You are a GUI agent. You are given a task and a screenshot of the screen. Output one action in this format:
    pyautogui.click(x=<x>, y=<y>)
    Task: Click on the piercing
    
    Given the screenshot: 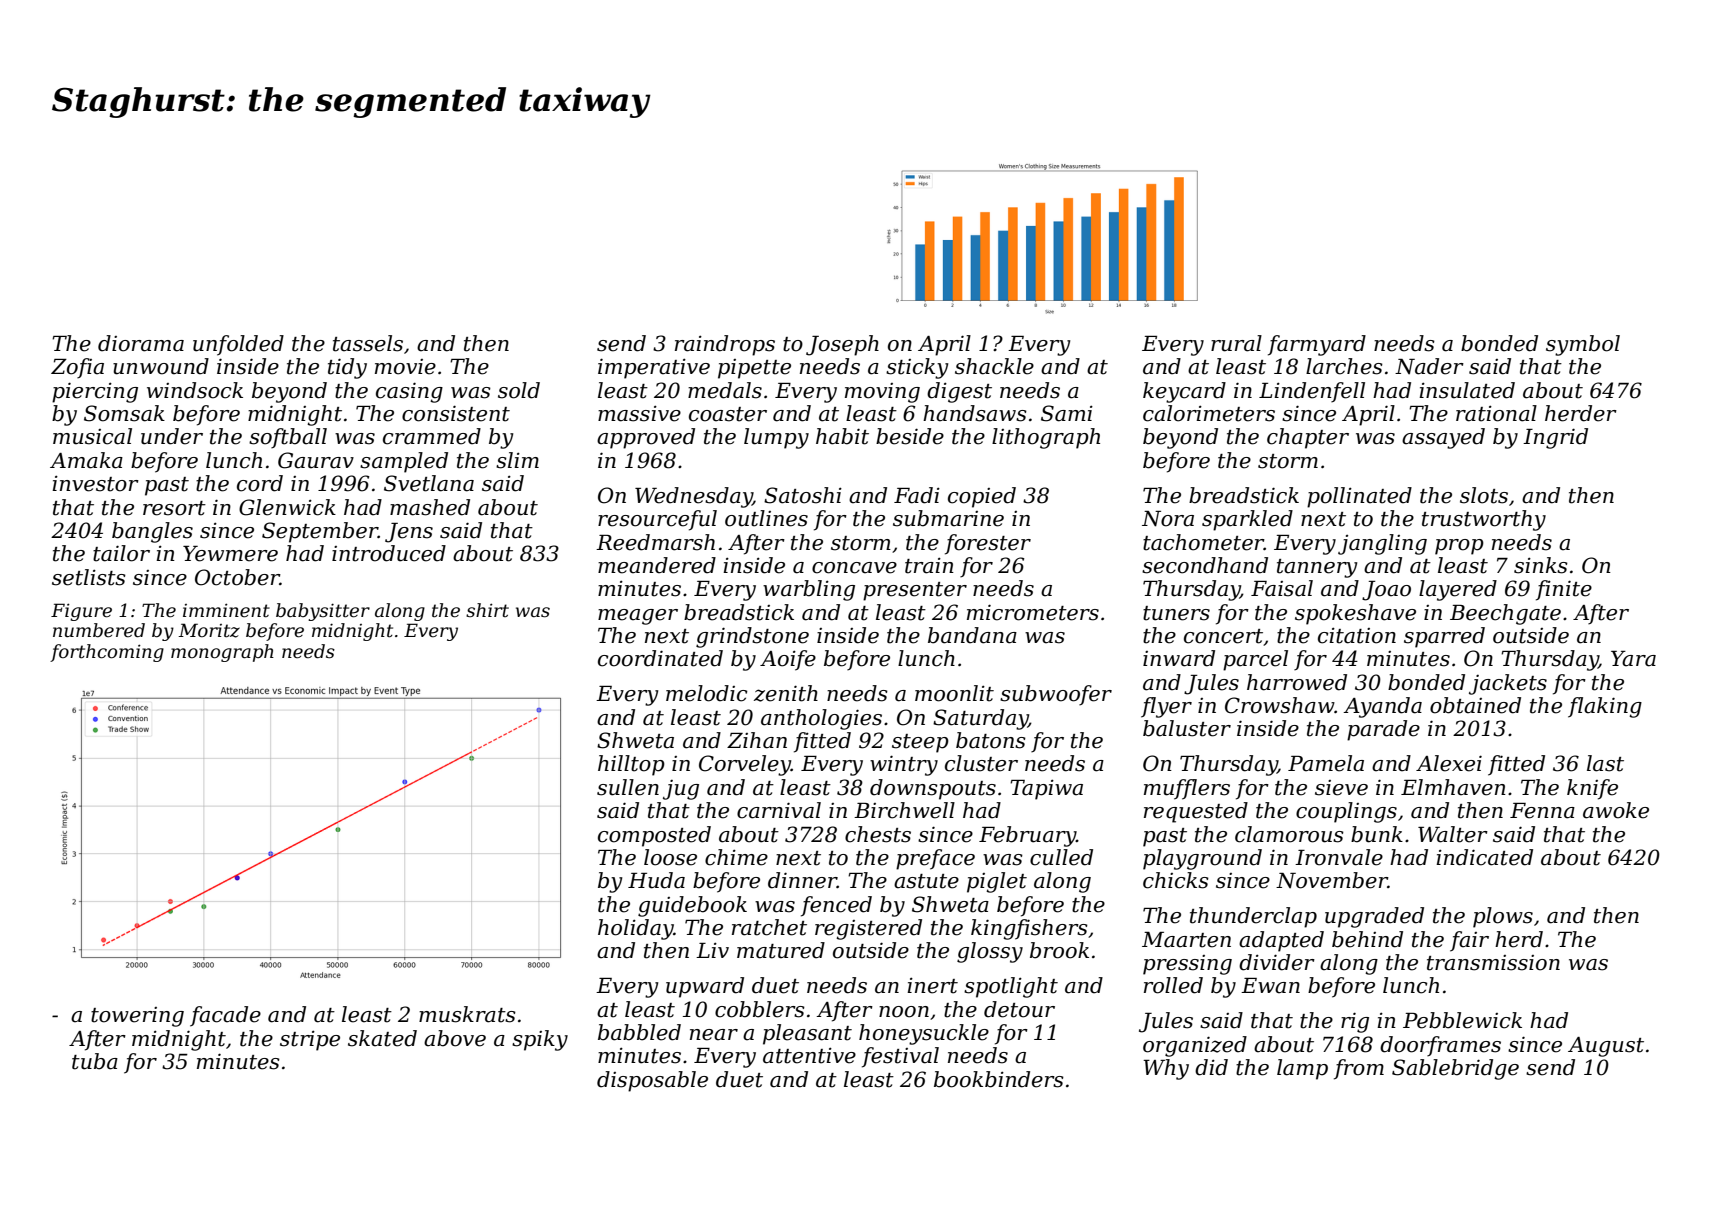 What is the action you would take?
    pyautogui.click(x=95, y=392)
